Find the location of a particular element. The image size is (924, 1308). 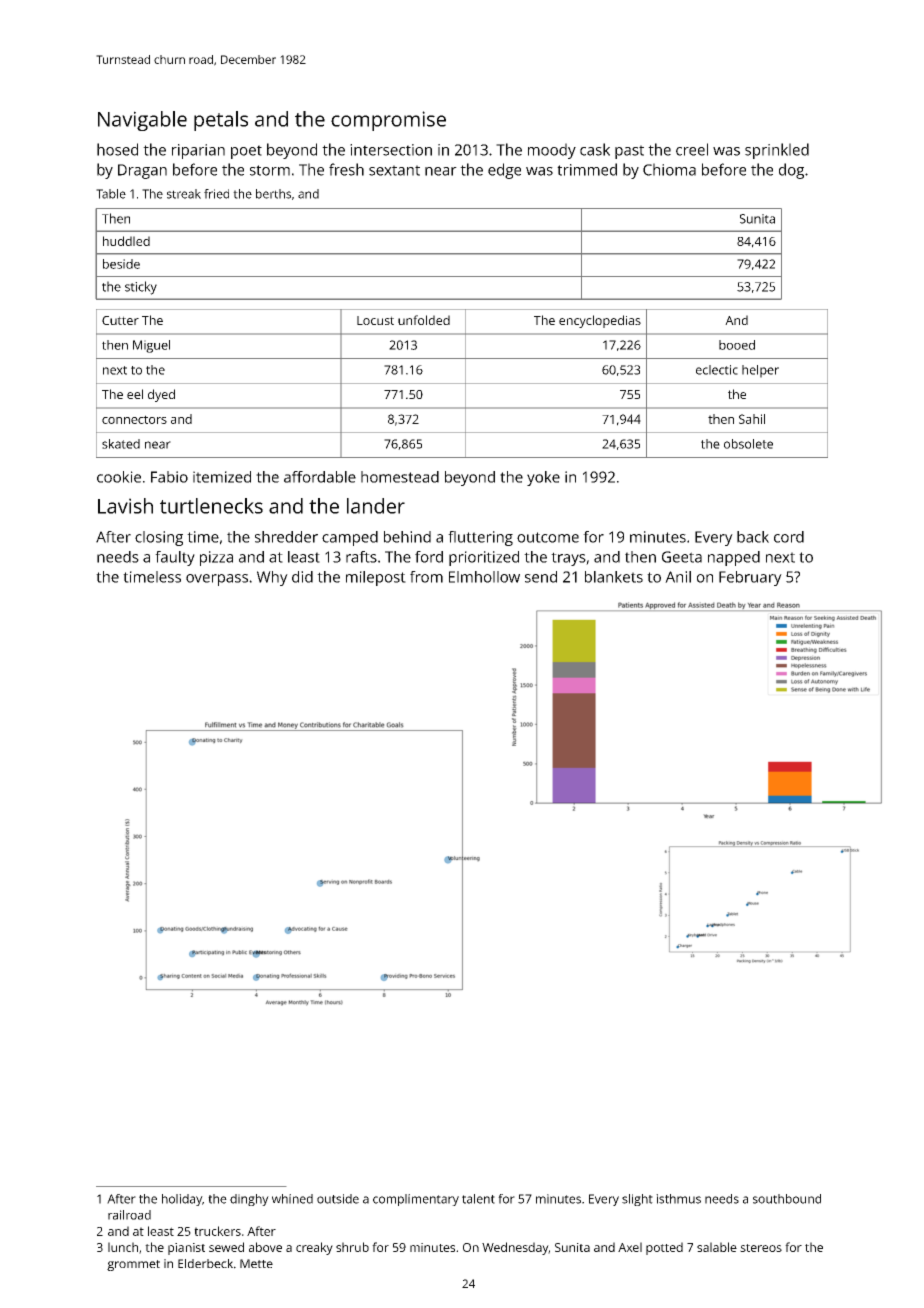

homestead is located at coordinates (400, 477).
